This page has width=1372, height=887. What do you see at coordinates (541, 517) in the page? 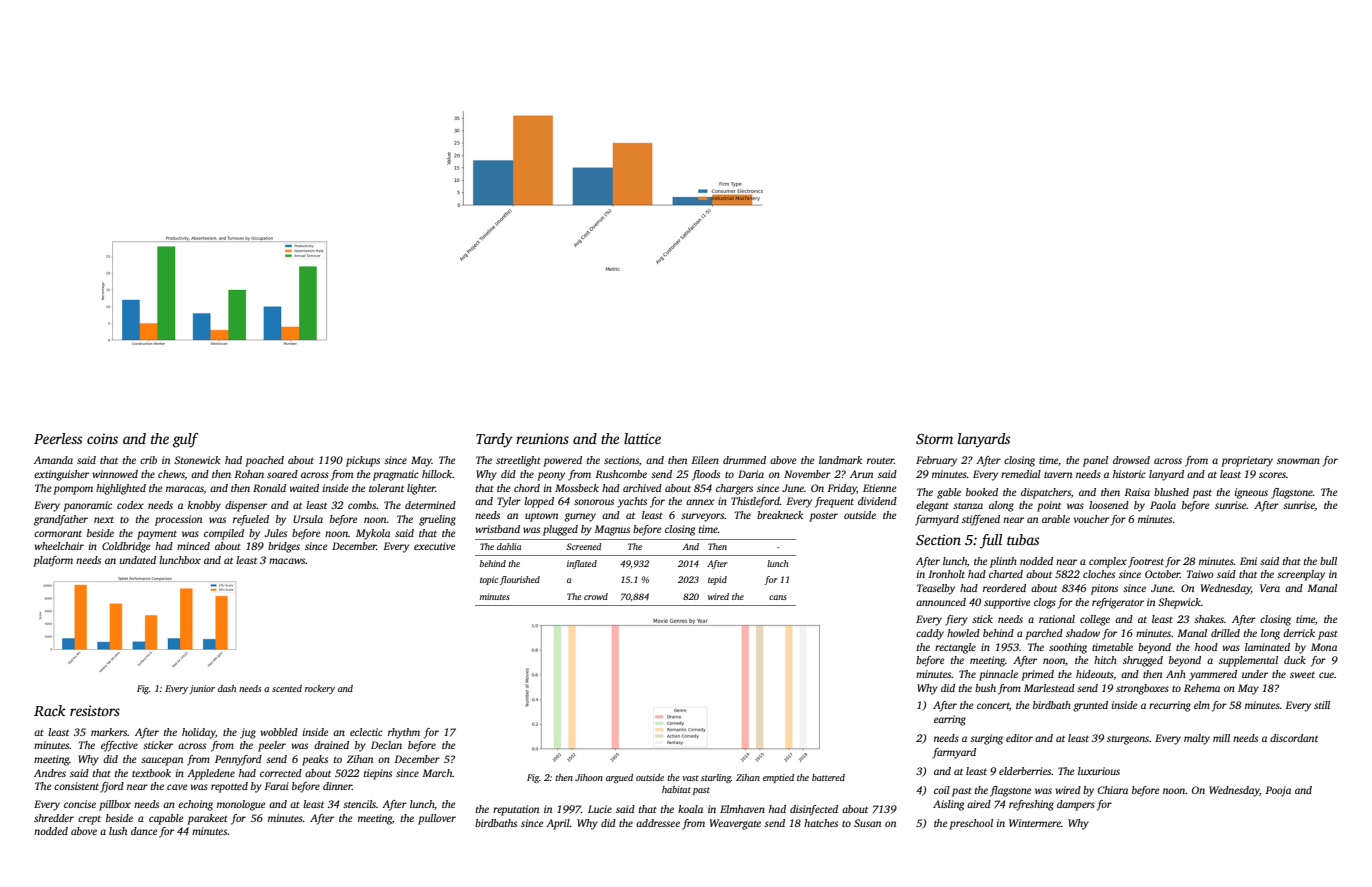
I see `uptown` at bounding box center [541, 517].
